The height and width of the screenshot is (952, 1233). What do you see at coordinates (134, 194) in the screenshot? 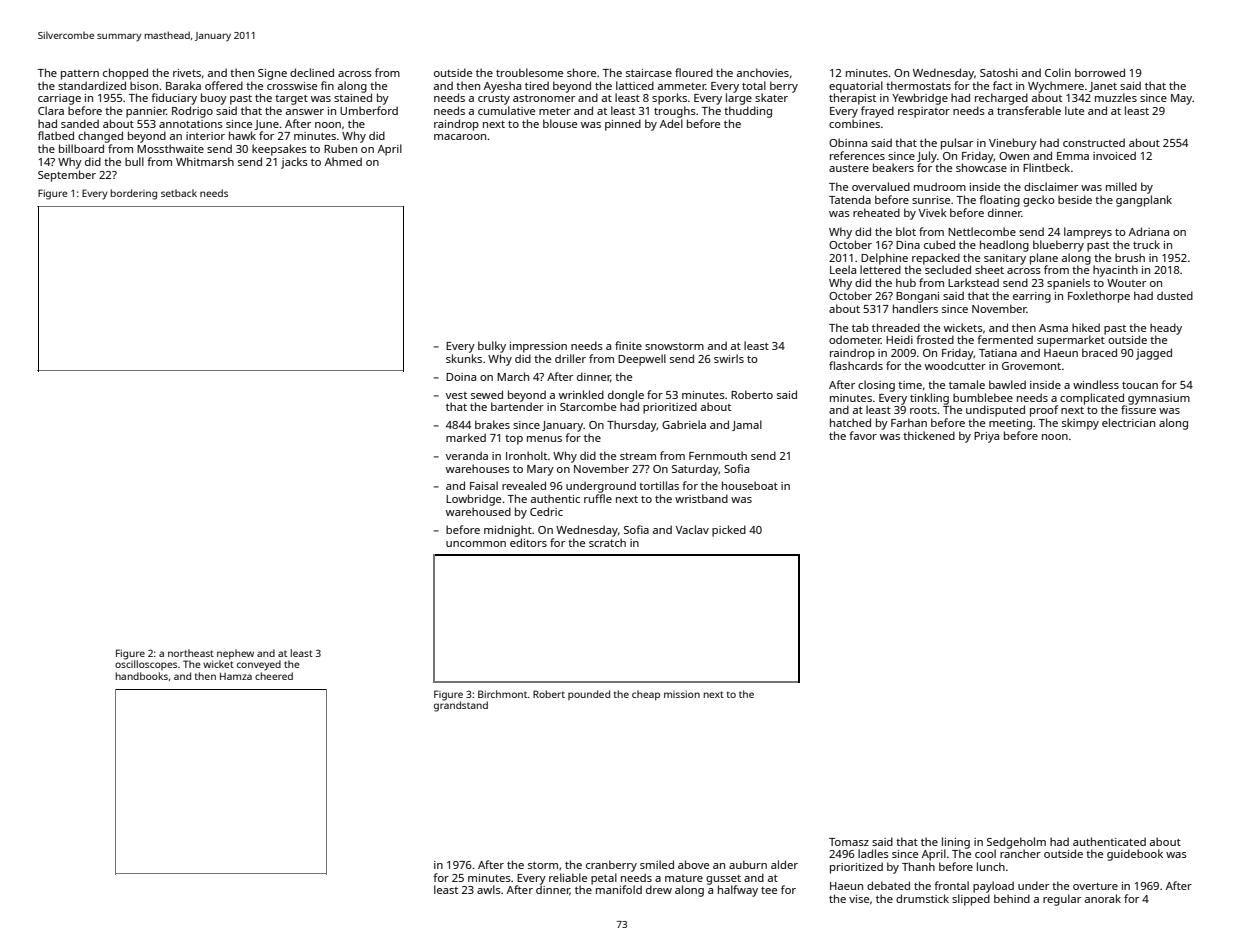
I see `bordering` at bounding box center [134, 194].
